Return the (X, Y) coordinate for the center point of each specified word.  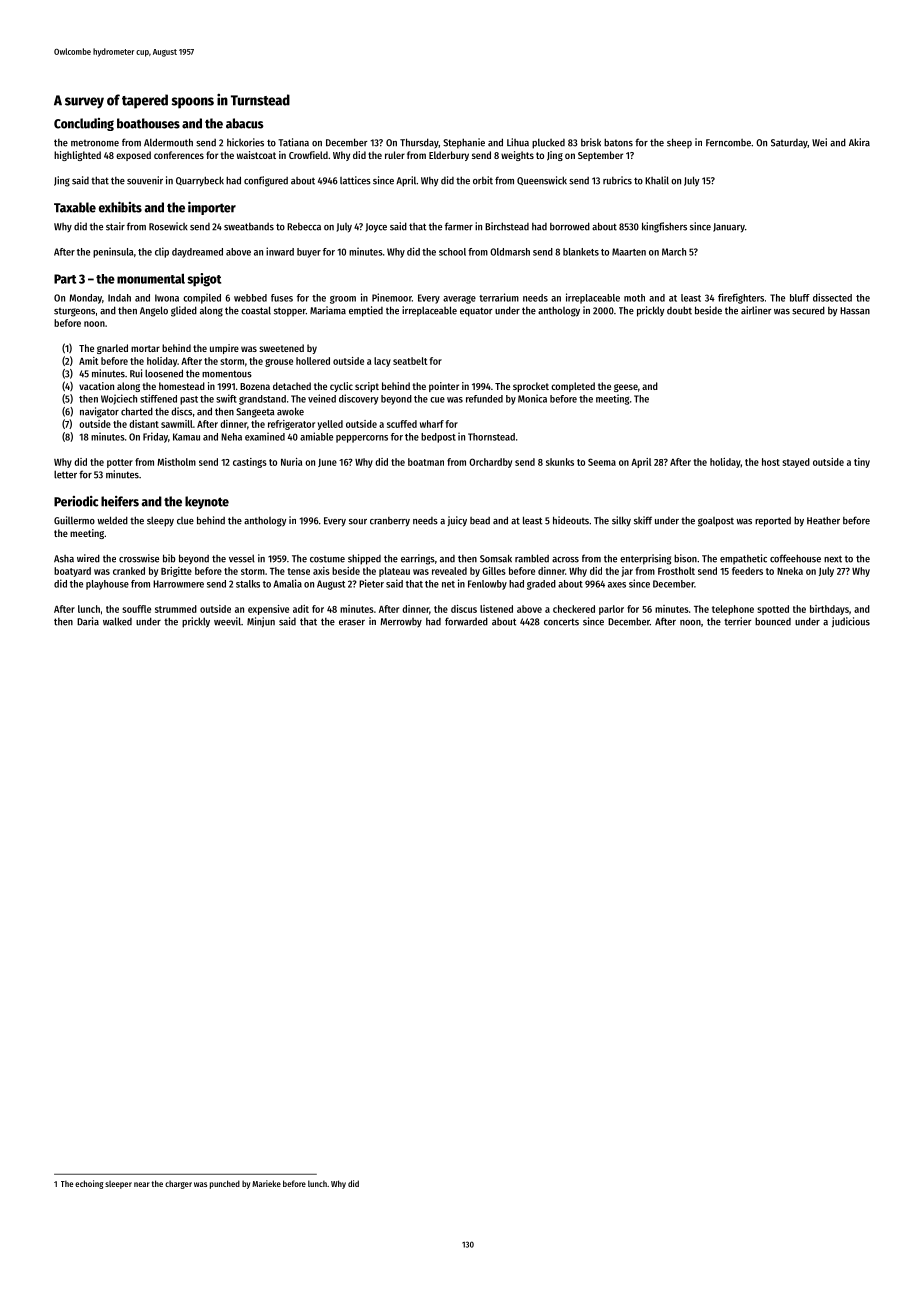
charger (178, 1184)
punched (225, 1184)
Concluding (84, 124)
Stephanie (464, 143)
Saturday (789, 143)
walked (117, 621)
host (771, 462)
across (565, 560)
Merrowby (401, 622)
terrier (737, 621)
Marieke (266, 1183)
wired (88, 558)
